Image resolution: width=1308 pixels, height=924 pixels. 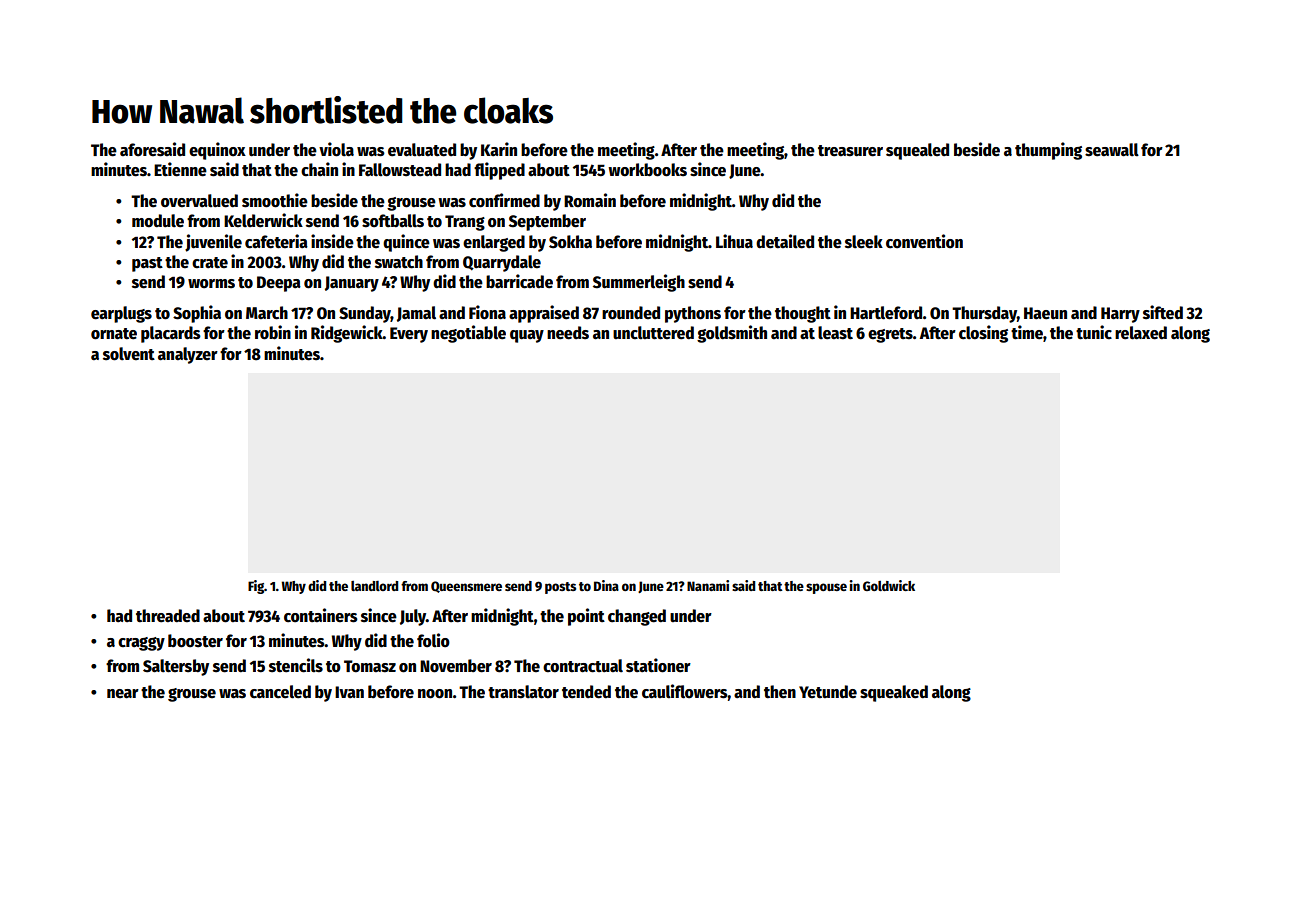 What do you see at coordinates (275, 200) in the image?
I see `smoothie` at bounding box center [275, 200].
